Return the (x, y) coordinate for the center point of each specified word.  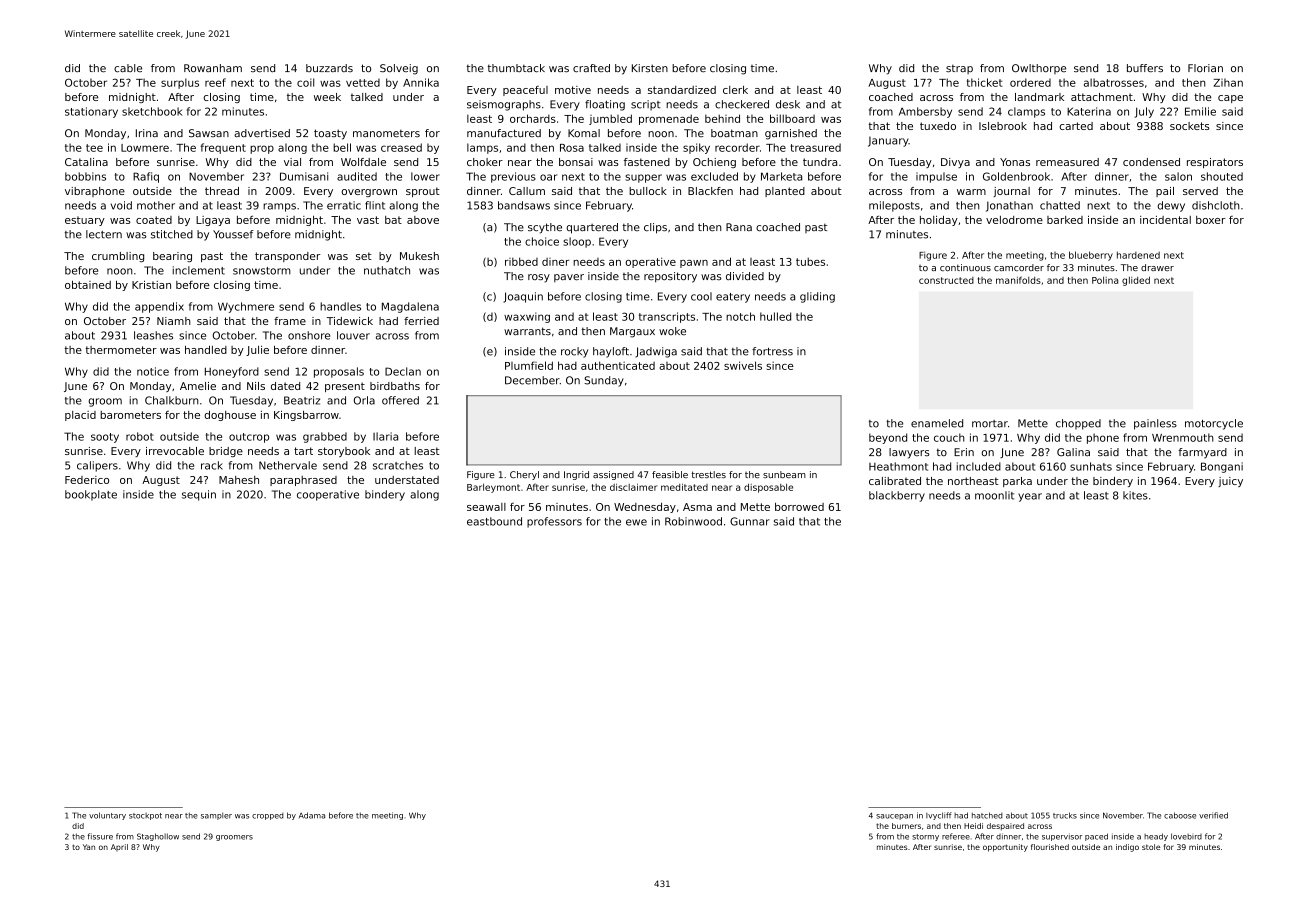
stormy (925, 837)
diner (555, 262)
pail (1165, 192)
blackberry (897, 496)
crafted (591, 68)
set (364, 256)
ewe (636, 522)
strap (959, 69)
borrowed (799, 507)
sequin (199, 495)
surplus (180, 83)
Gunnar (750, 521)
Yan (89, 847)
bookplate (91, 495)
